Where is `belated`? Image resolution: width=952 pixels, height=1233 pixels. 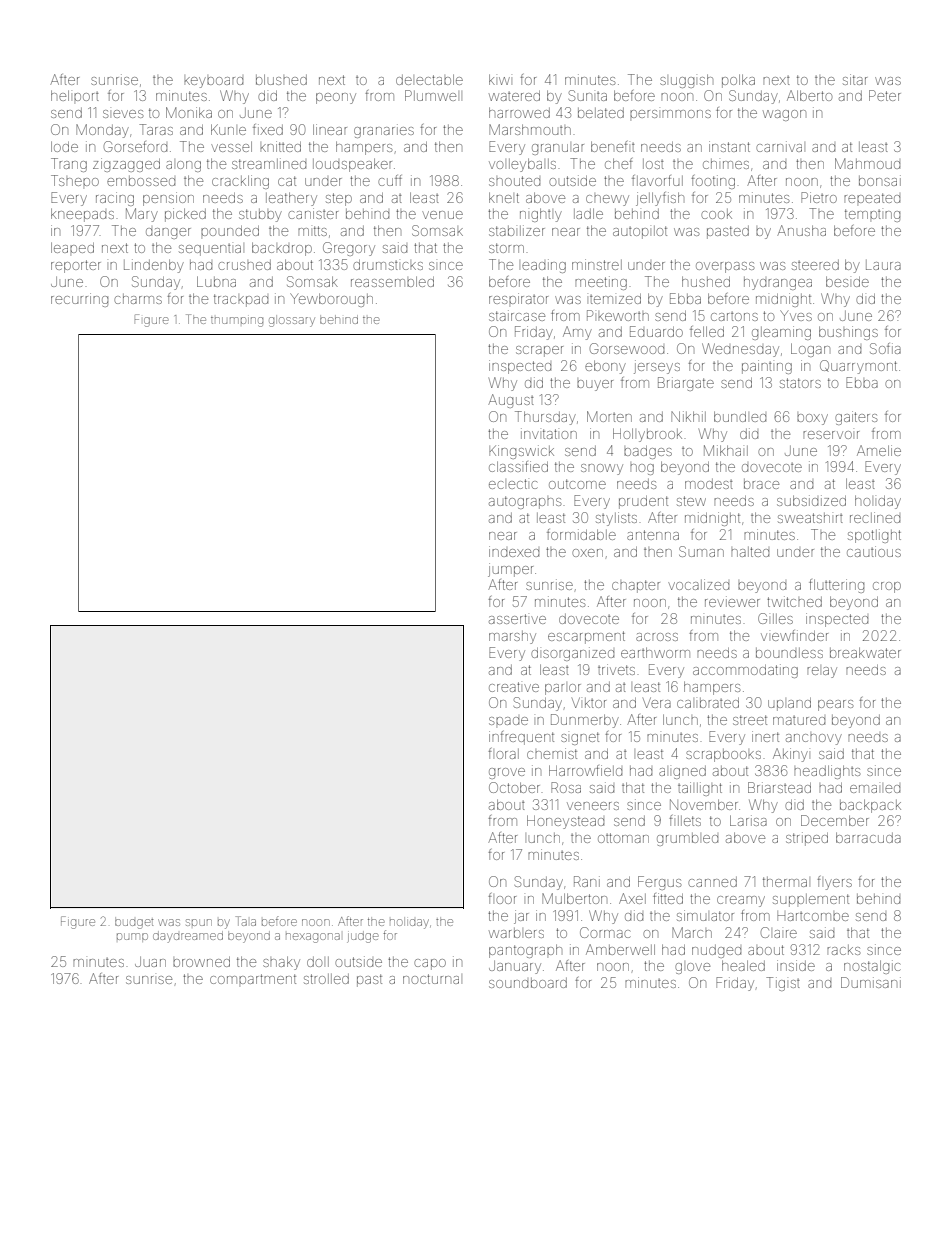
belated is located at coordinates (601, 113).
